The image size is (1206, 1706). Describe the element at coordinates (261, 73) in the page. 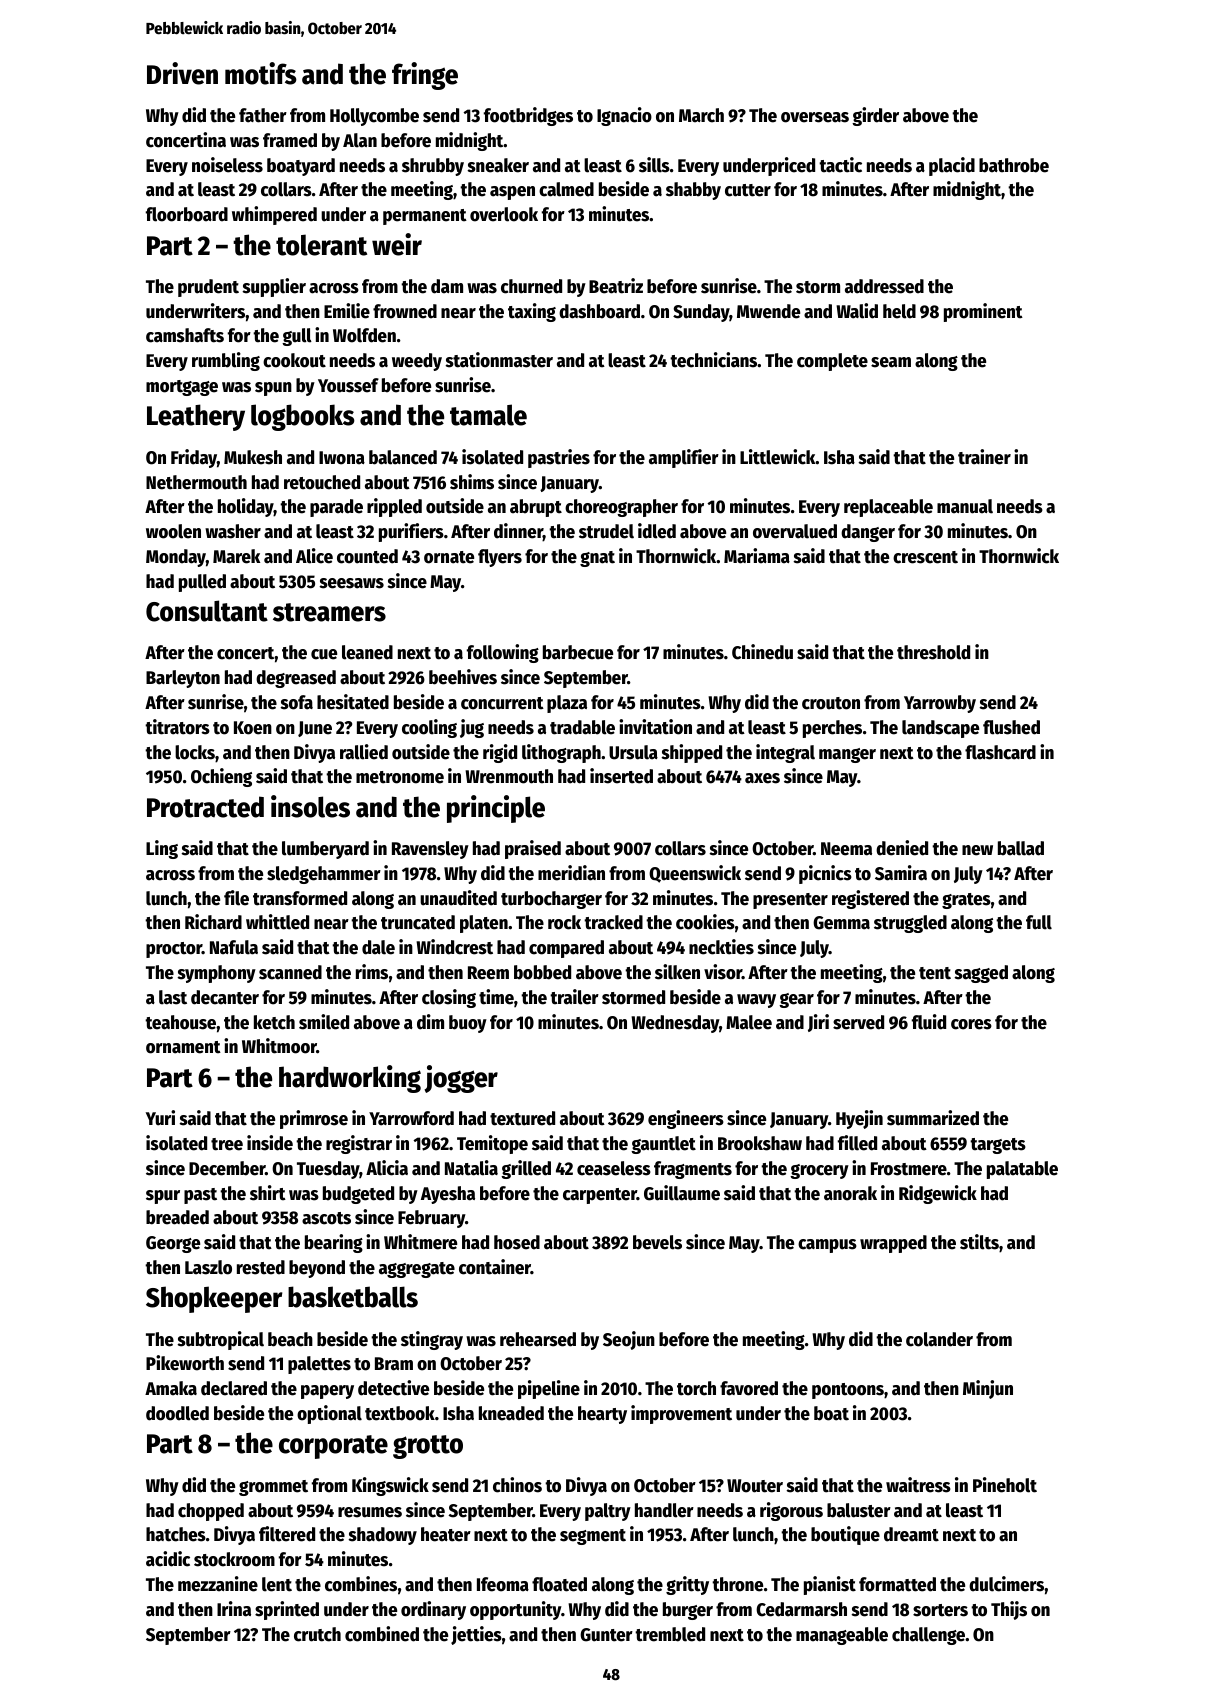

I see `motifs` at that location.
